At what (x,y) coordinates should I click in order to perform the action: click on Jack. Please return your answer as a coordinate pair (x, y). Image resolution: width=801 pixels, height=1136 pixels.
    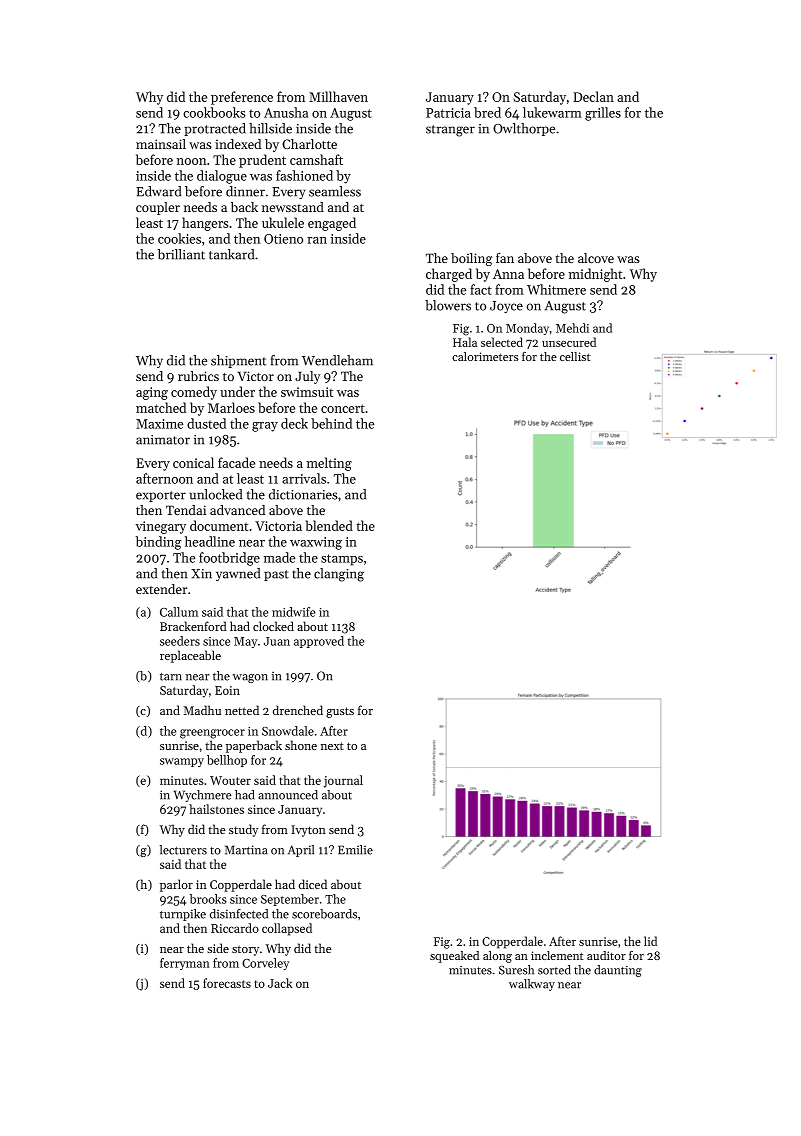
    Looking at the image, I should click on (280, 983).
